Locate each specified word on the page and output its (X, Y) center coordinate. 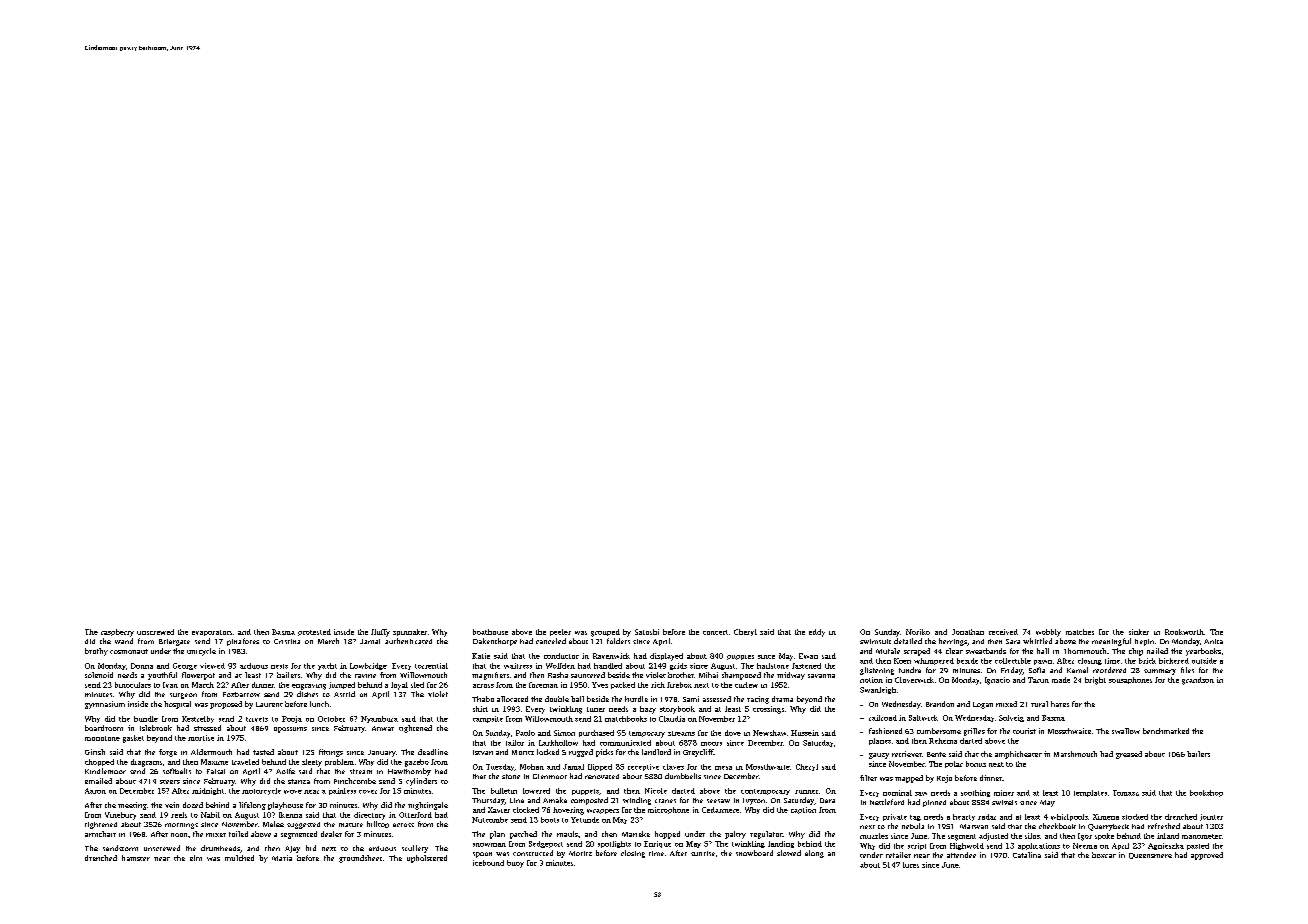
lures (911, 865)
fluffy (380, 633)
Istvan (483, 752)
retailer (898, 855)
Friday (1012, 671)
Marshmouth (1075, 754)
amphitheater (1018, 755)
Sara (1013, 641)
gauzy (879, 756)
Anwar (383, 728)
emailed (98, 781)
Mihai (708, 675)
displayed (666, 657)
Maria (282, 858)
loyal (399, 686)
